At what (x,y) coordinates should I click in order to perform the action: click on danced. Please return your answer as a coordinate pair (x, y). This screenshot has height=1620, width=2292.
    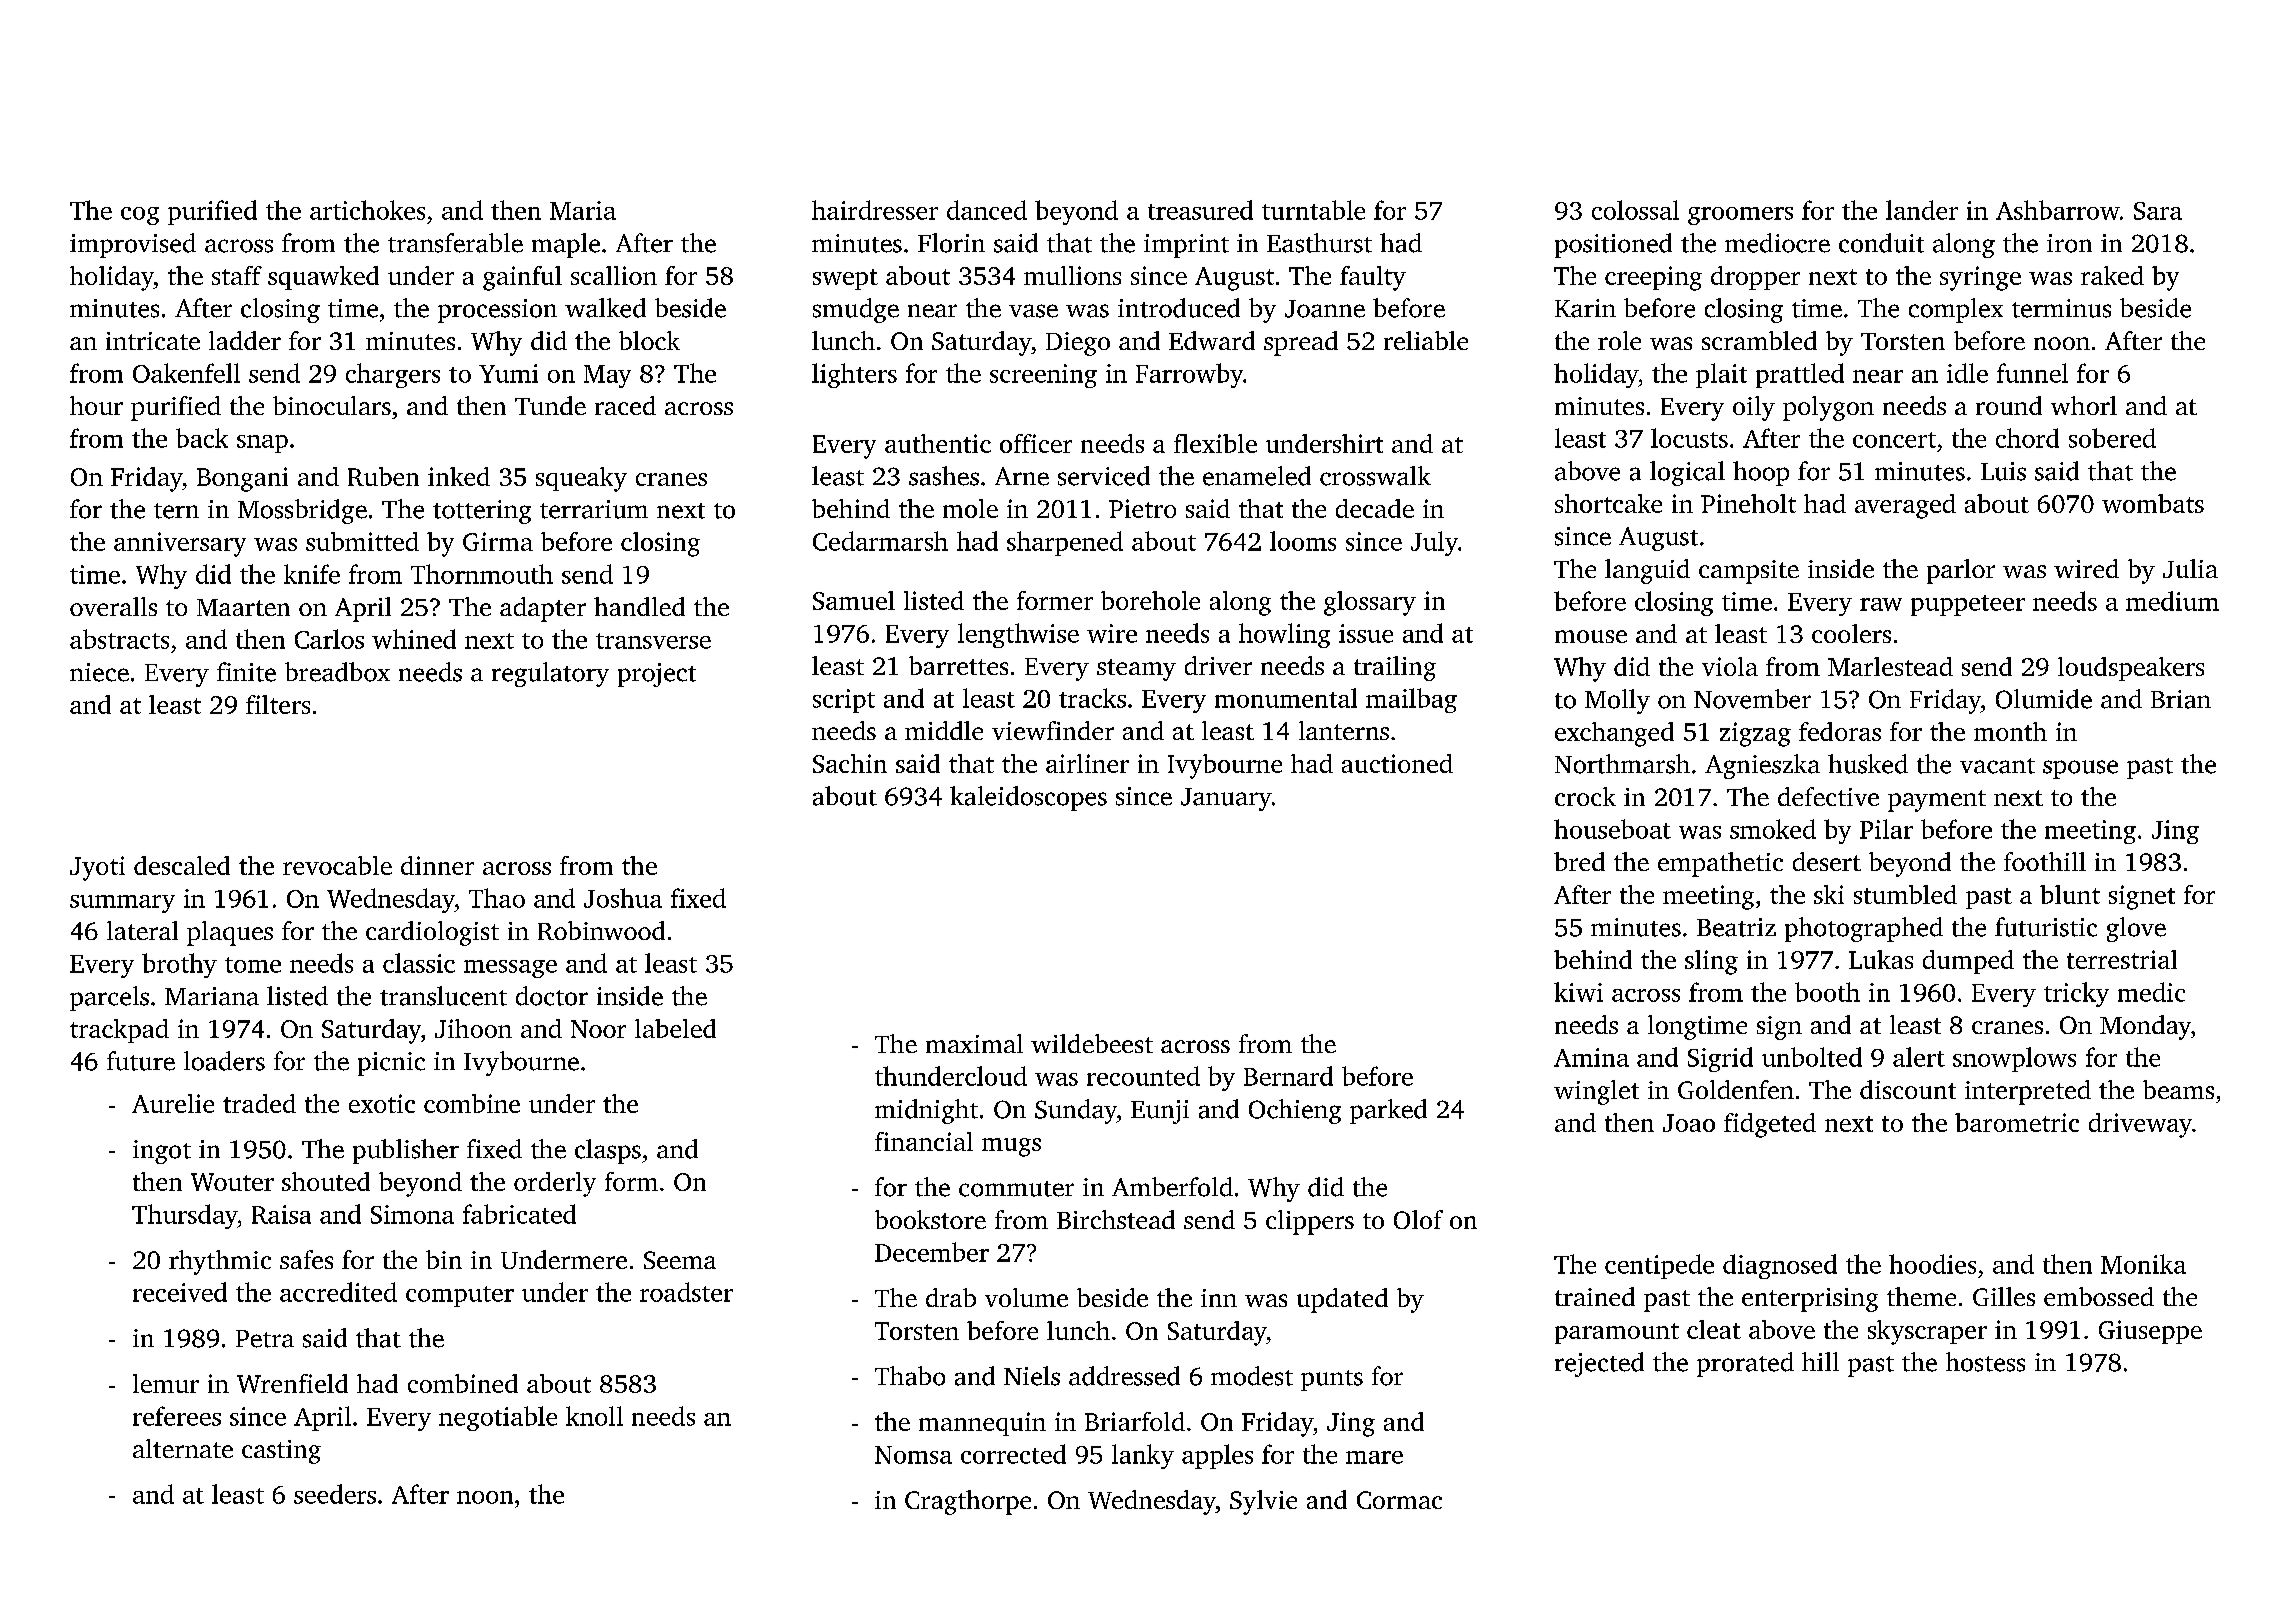
    Looking at the image, I should click on (987, 210).
